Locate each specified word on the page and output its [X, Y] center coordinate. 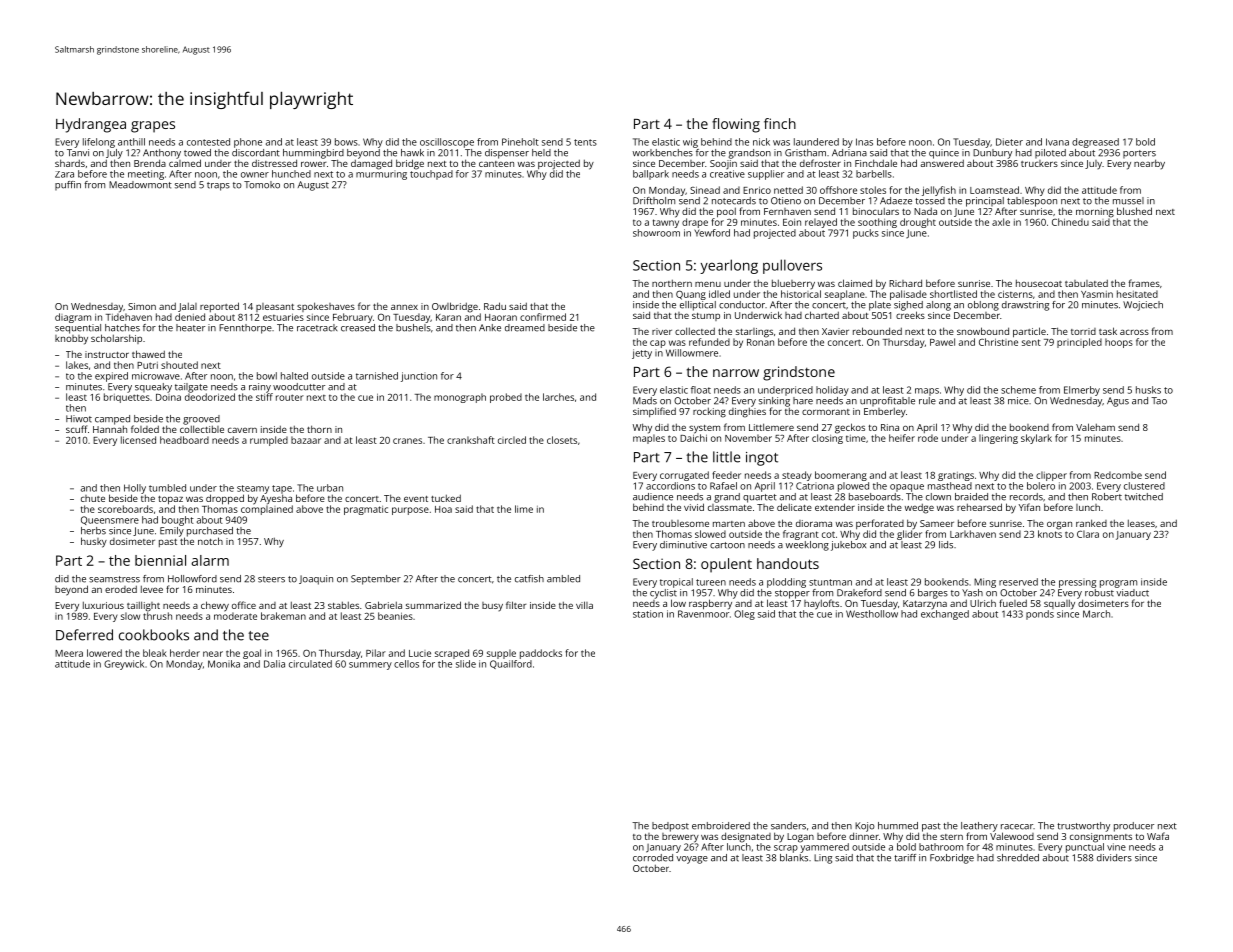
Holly [135, 489]
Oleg [744, 615]
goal [252, 654]
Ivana [1057, 142]
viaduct [1132, 593]
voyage [692, 860]
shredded [1018, 858]
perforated [880, 524]
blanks [794, 858]
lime [524, 509]
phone [248, 143]
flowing [736, 125]
